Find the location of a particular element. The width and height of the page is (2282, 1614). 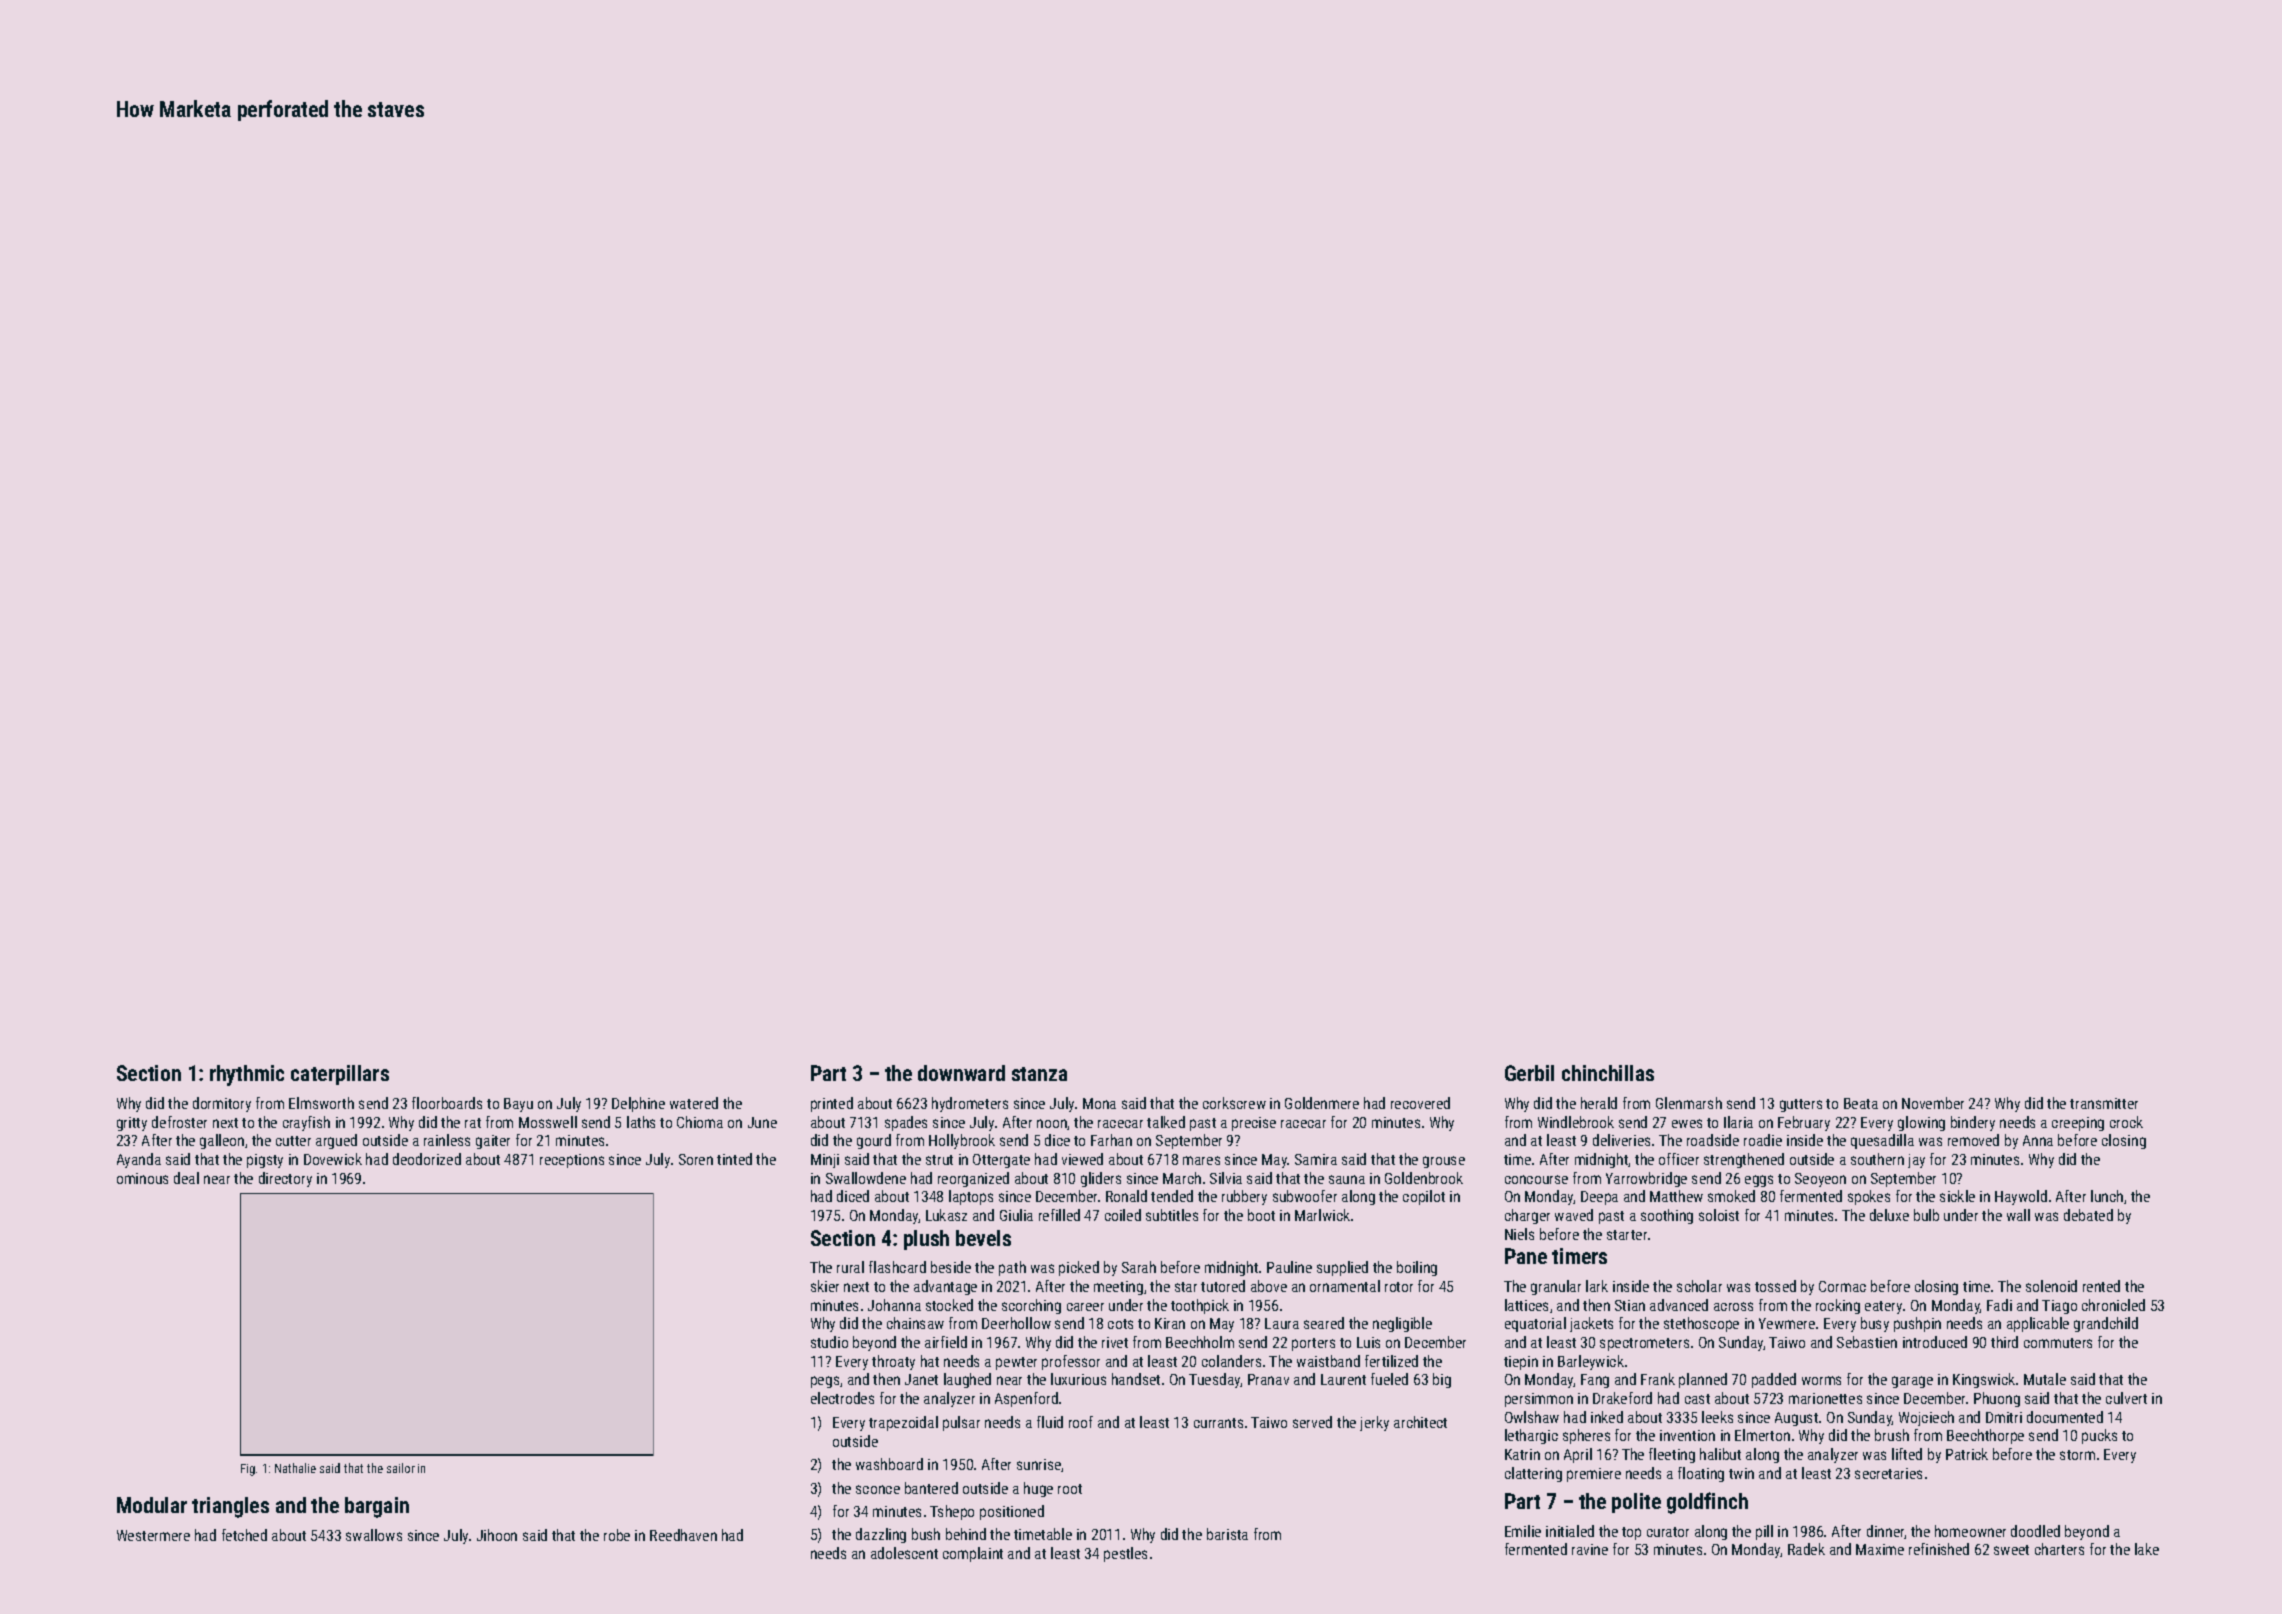

bargain is located at coordinates (377, 1507).
